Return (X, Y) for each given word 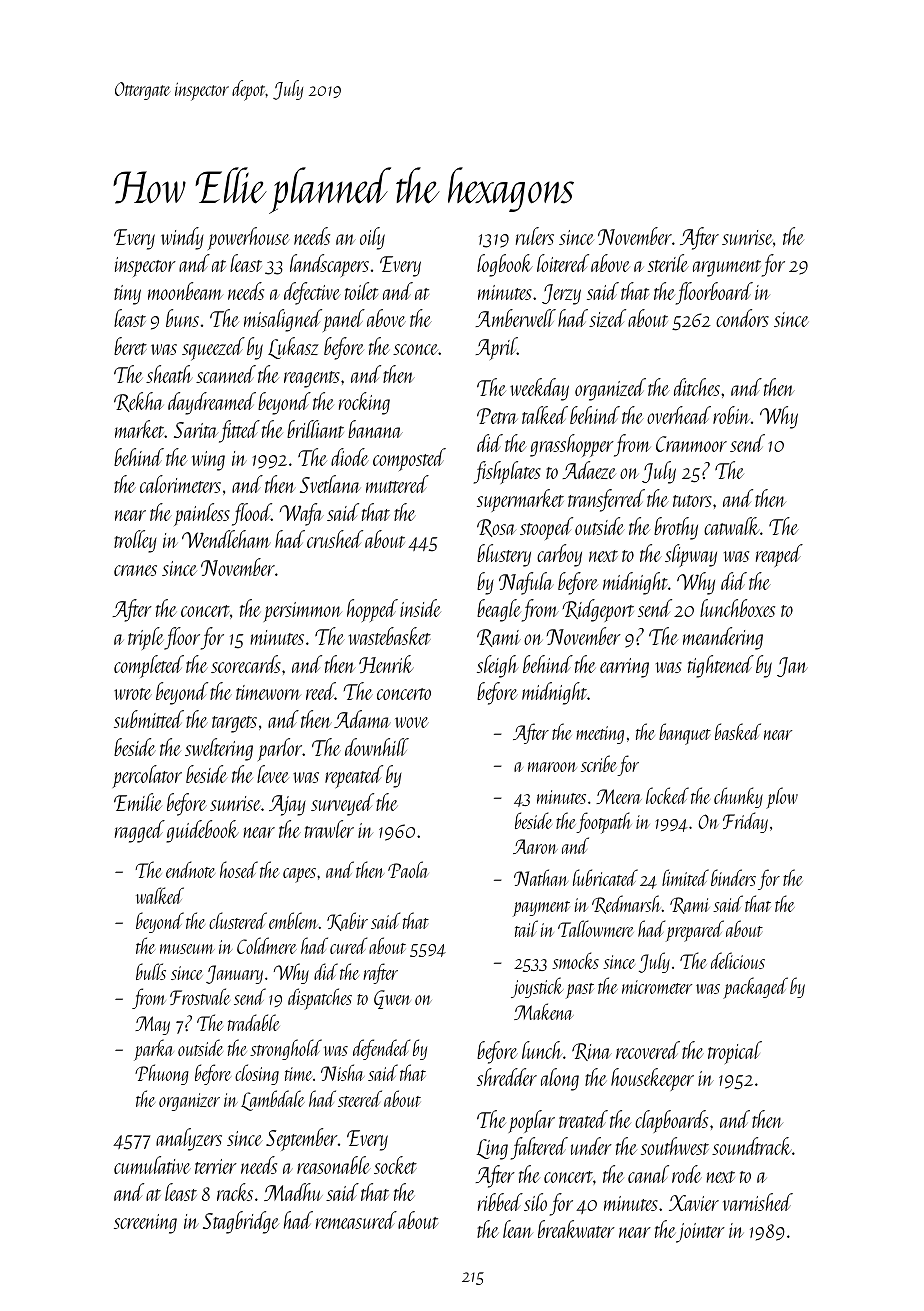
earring (624, 668)
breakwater (576, 1229)
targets (234, 724)
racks (235, 1192)
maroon (552, 767)
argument (727, 268)
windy (182, 238)
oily (372, 238)
